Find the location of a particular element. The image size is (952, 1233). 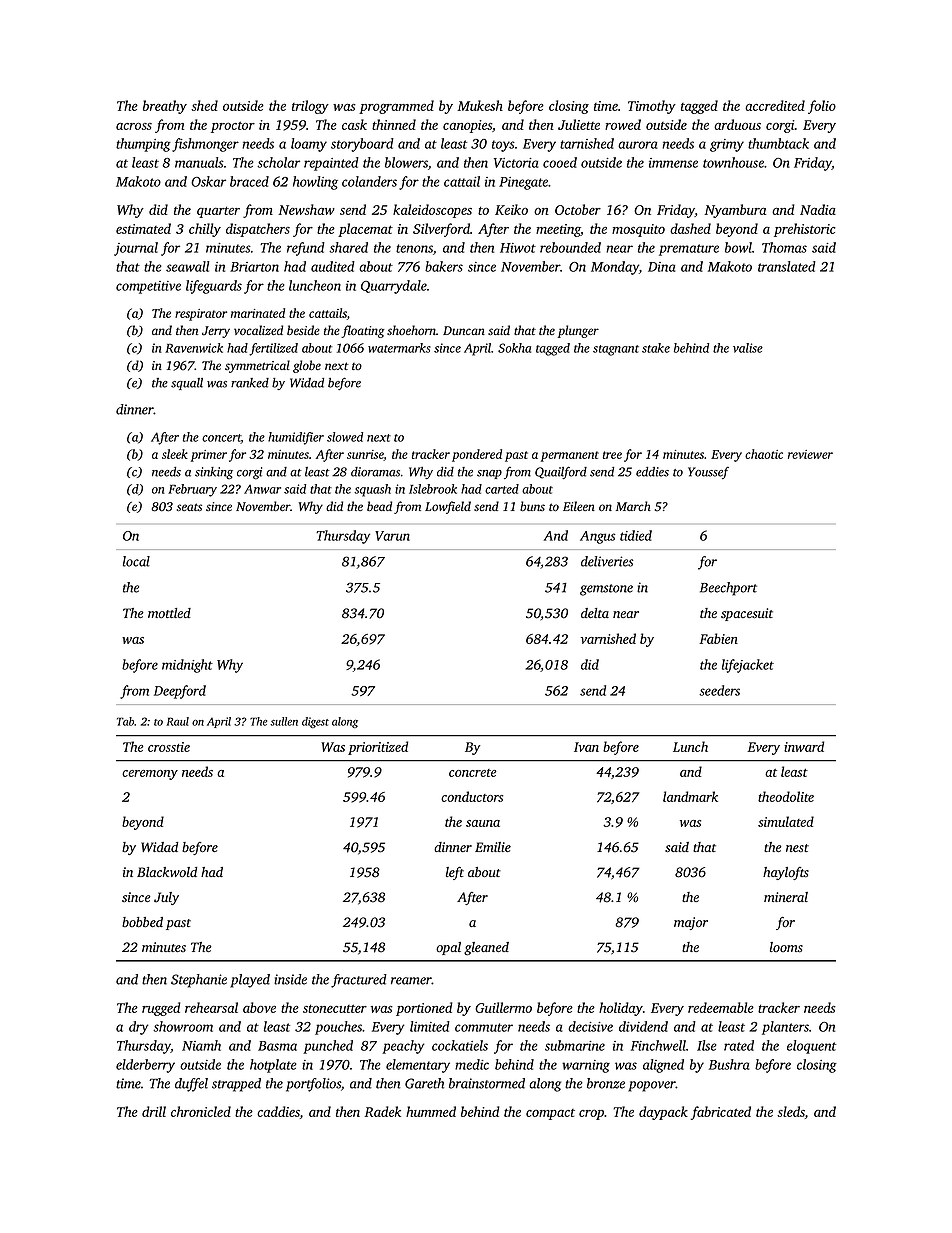

ceremony is located at coordinates (150, 775).
